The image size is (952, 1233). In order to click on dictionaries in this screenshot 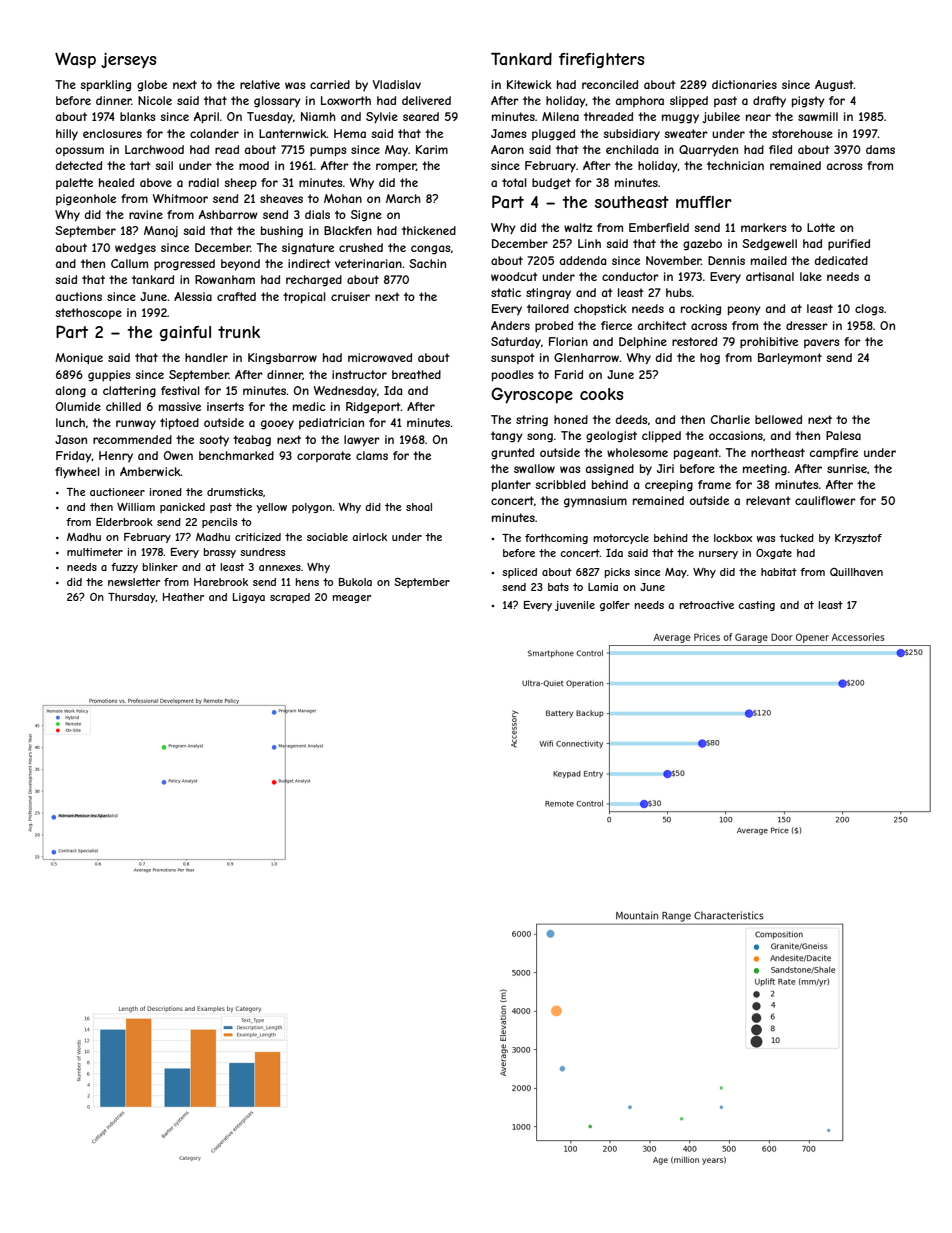, I will do `click(744, 84)`.
